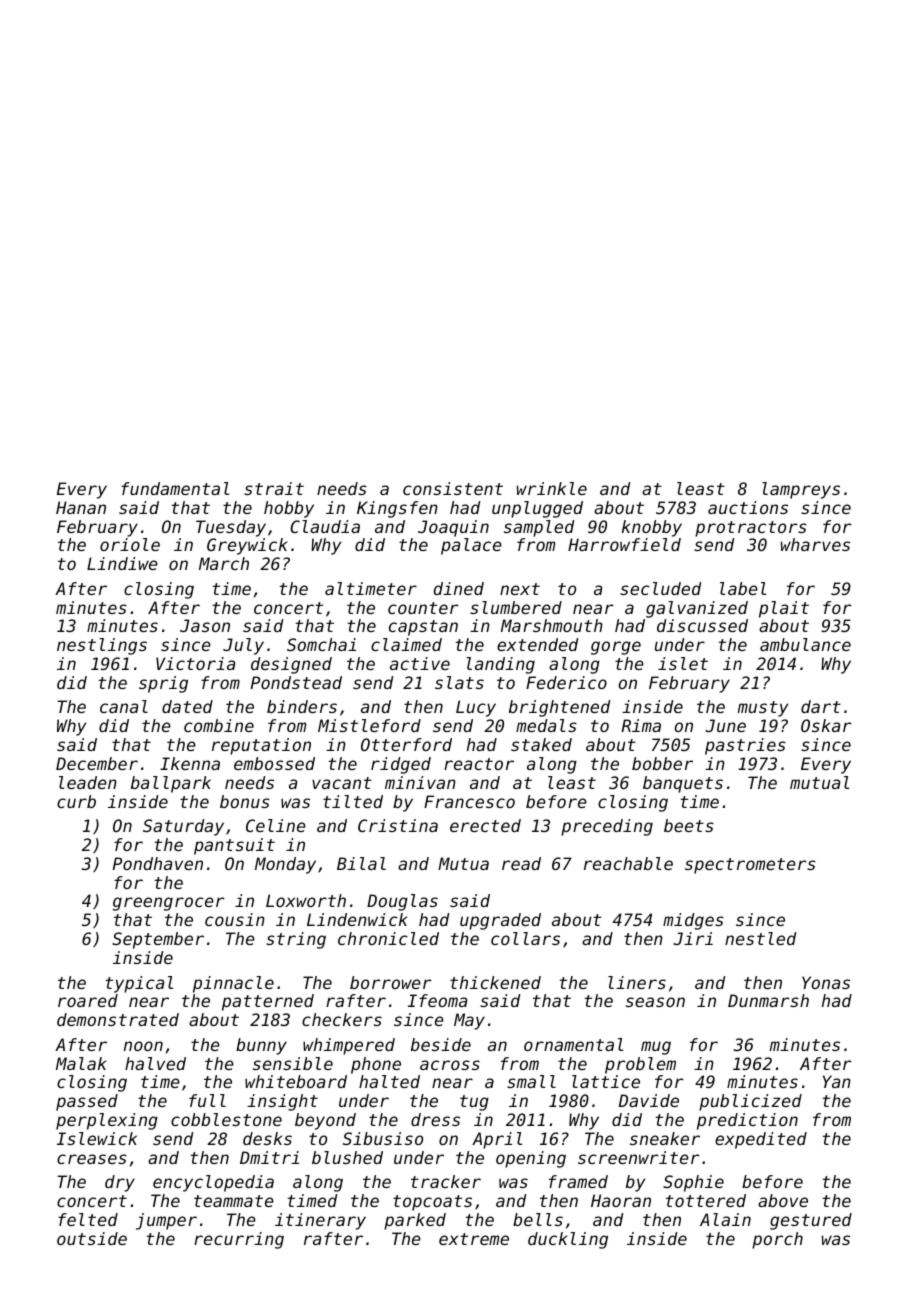  What do you see at coordinates (76, 801) in the screenshot?
I see `curb` at bounding box center [76, 801].
